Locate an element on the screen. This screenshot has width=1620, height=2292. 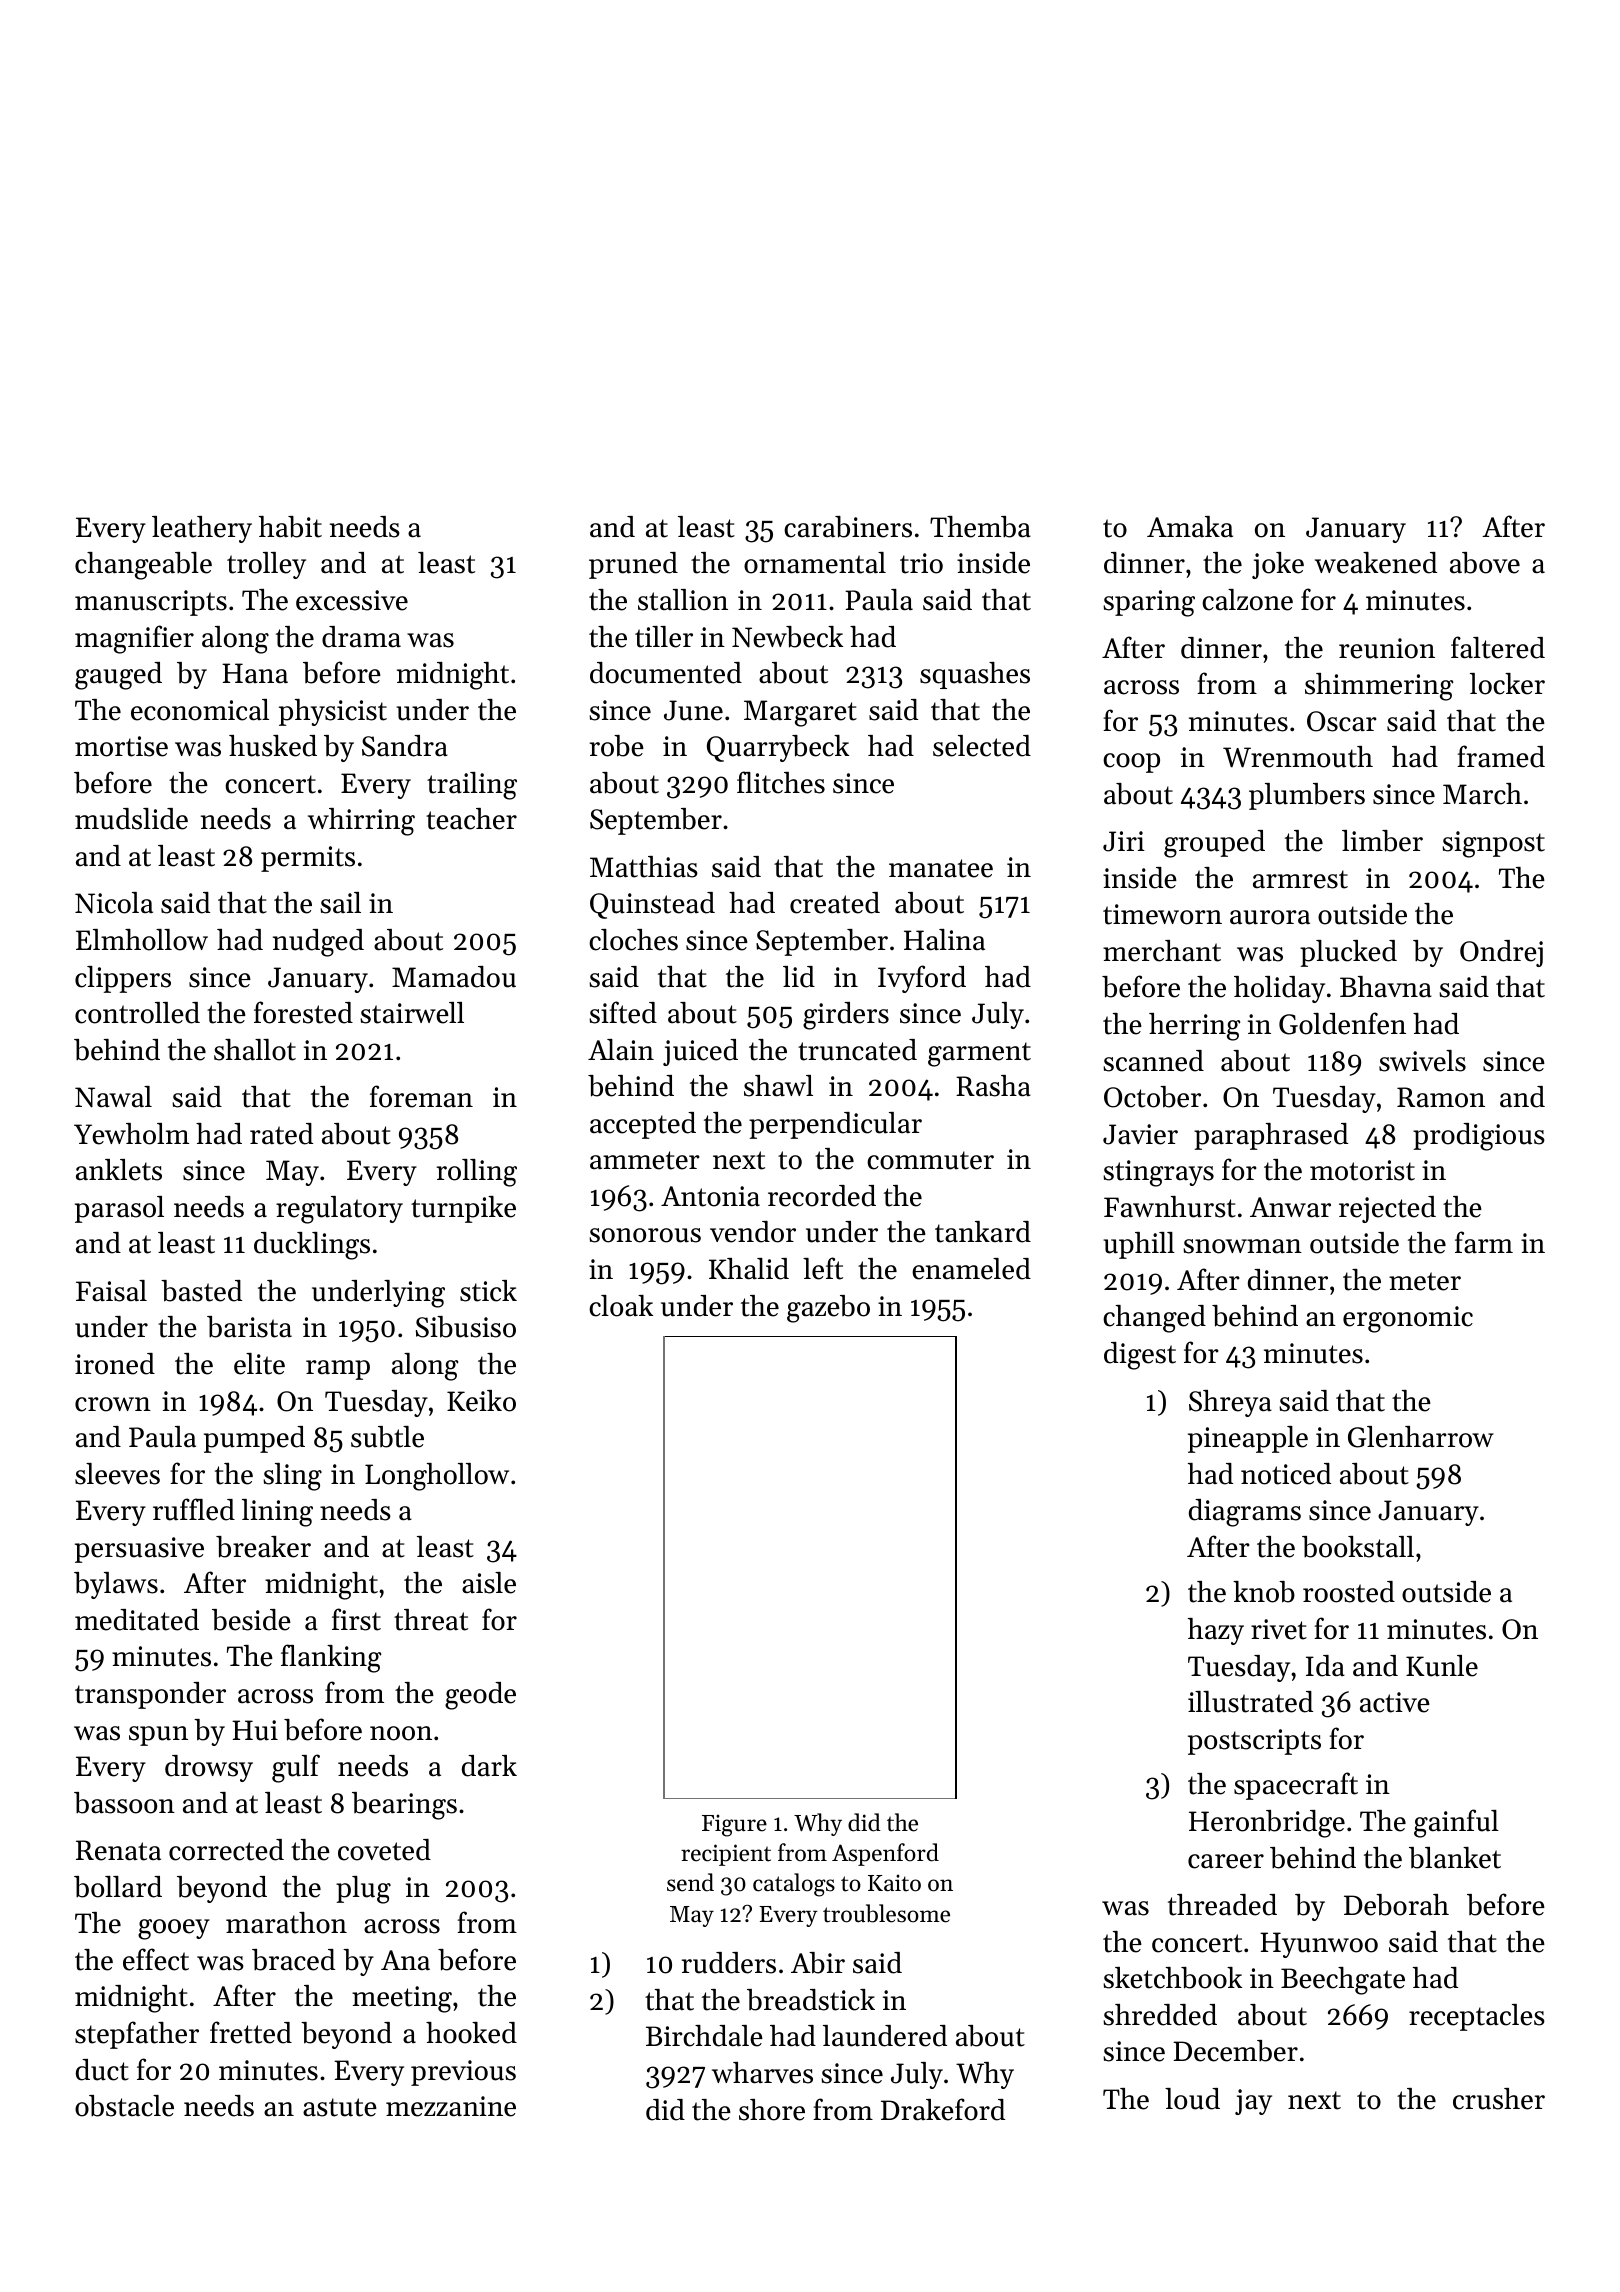
Kunle is located at coordinates (1442, 1666).
